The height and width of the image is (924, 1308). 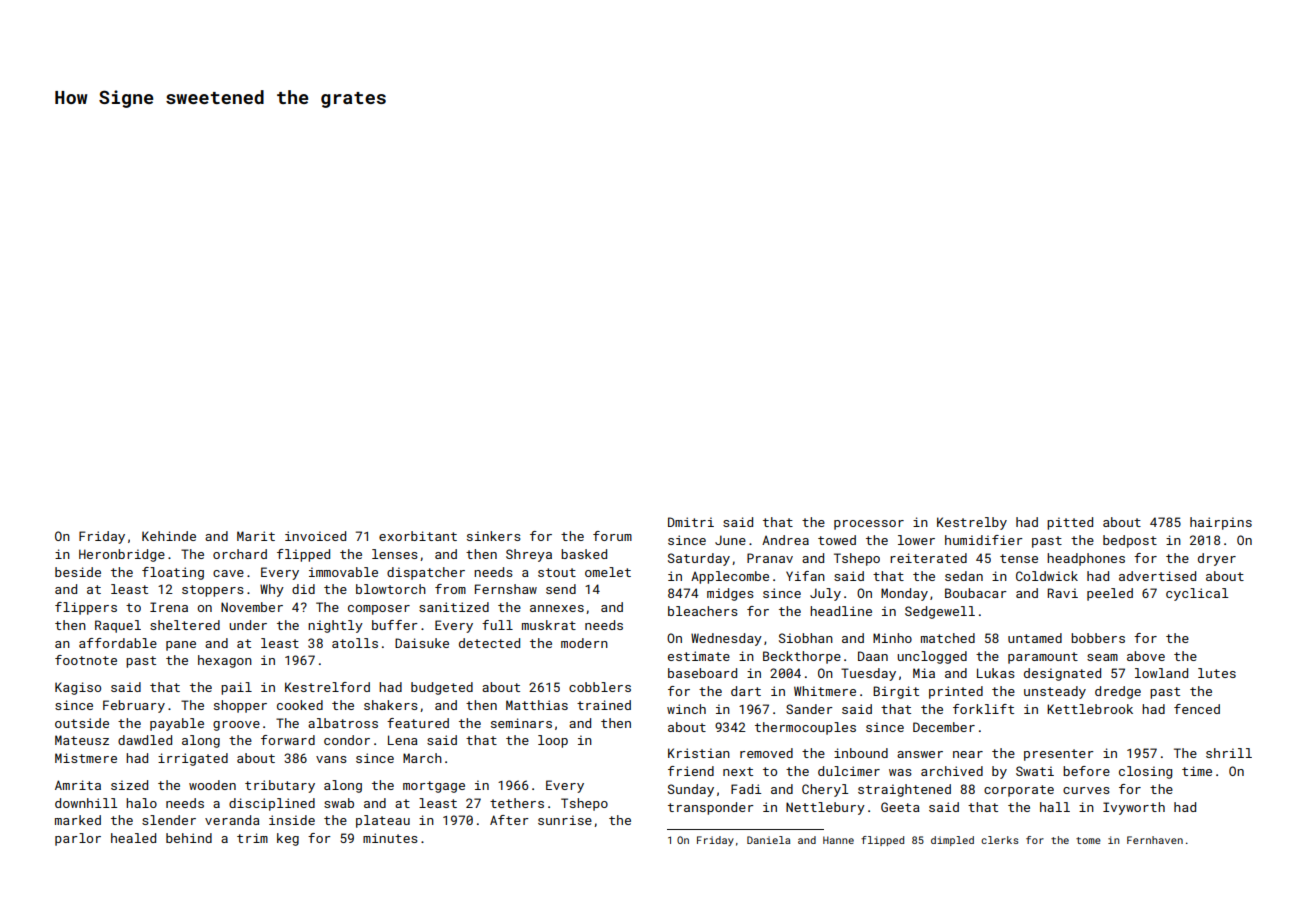 What do you see at coordinates (1197, 771) in the image?
I see `time` at bounding box center [1197, 771].
